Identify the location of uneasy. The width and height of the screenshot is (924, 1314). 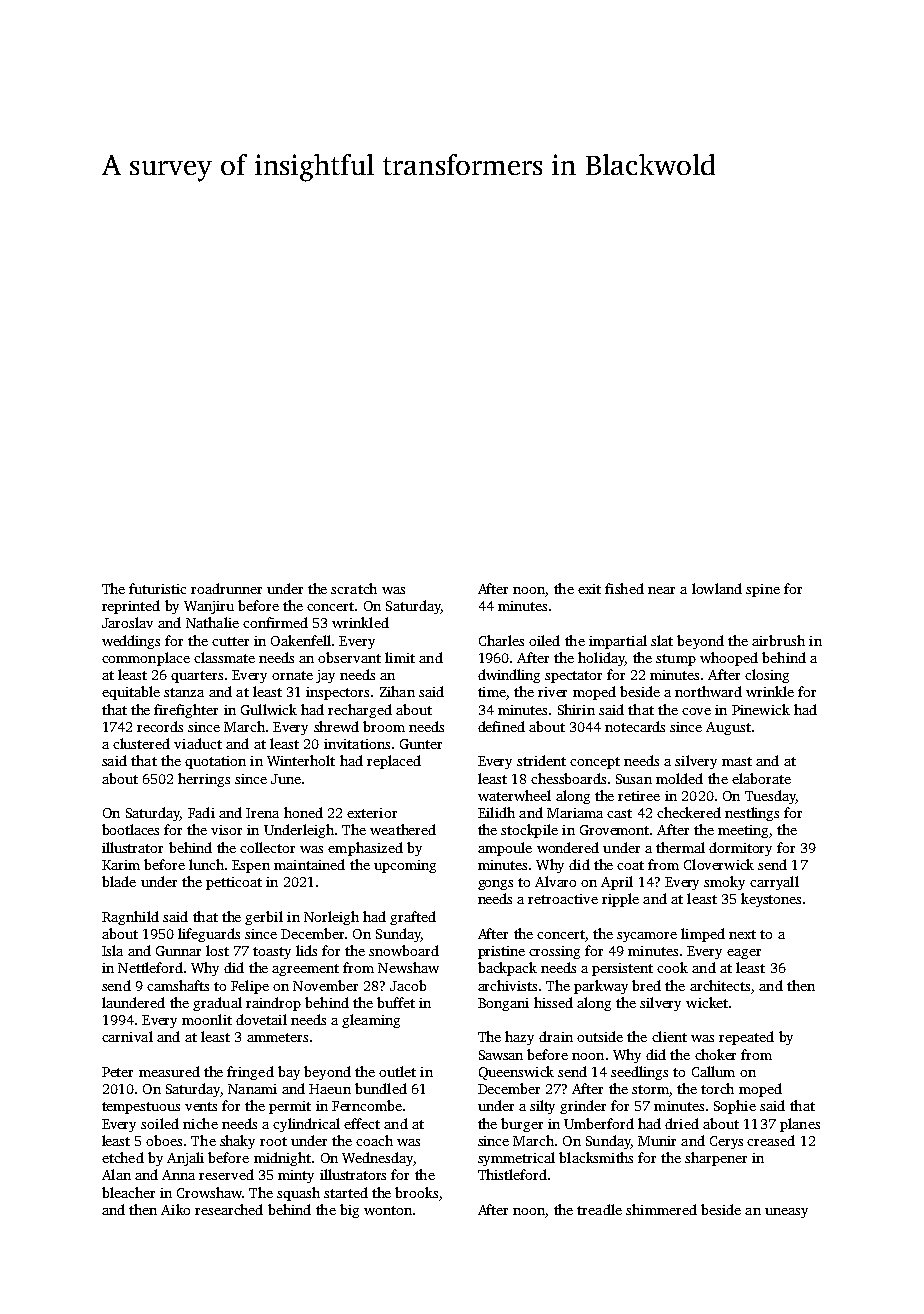
(786, 1213).
